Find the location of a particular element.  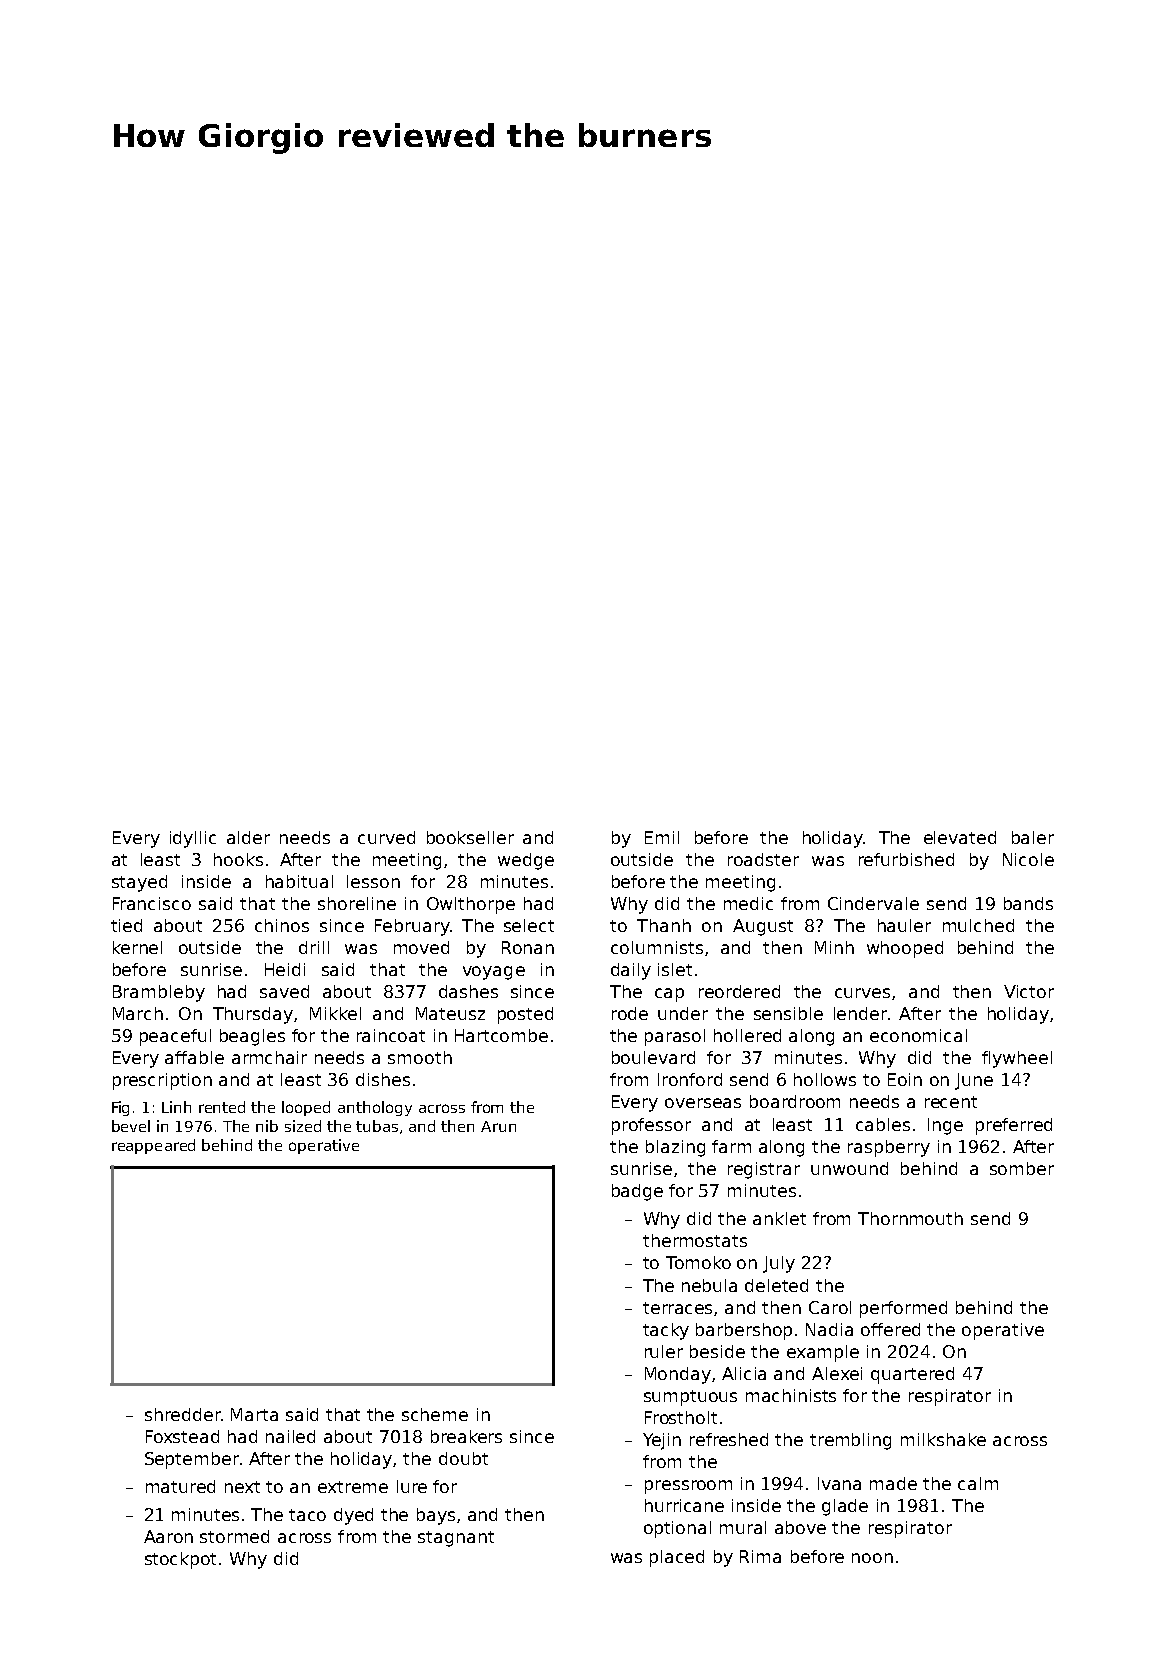

Eoin is located at coordinates (905, 1079).
